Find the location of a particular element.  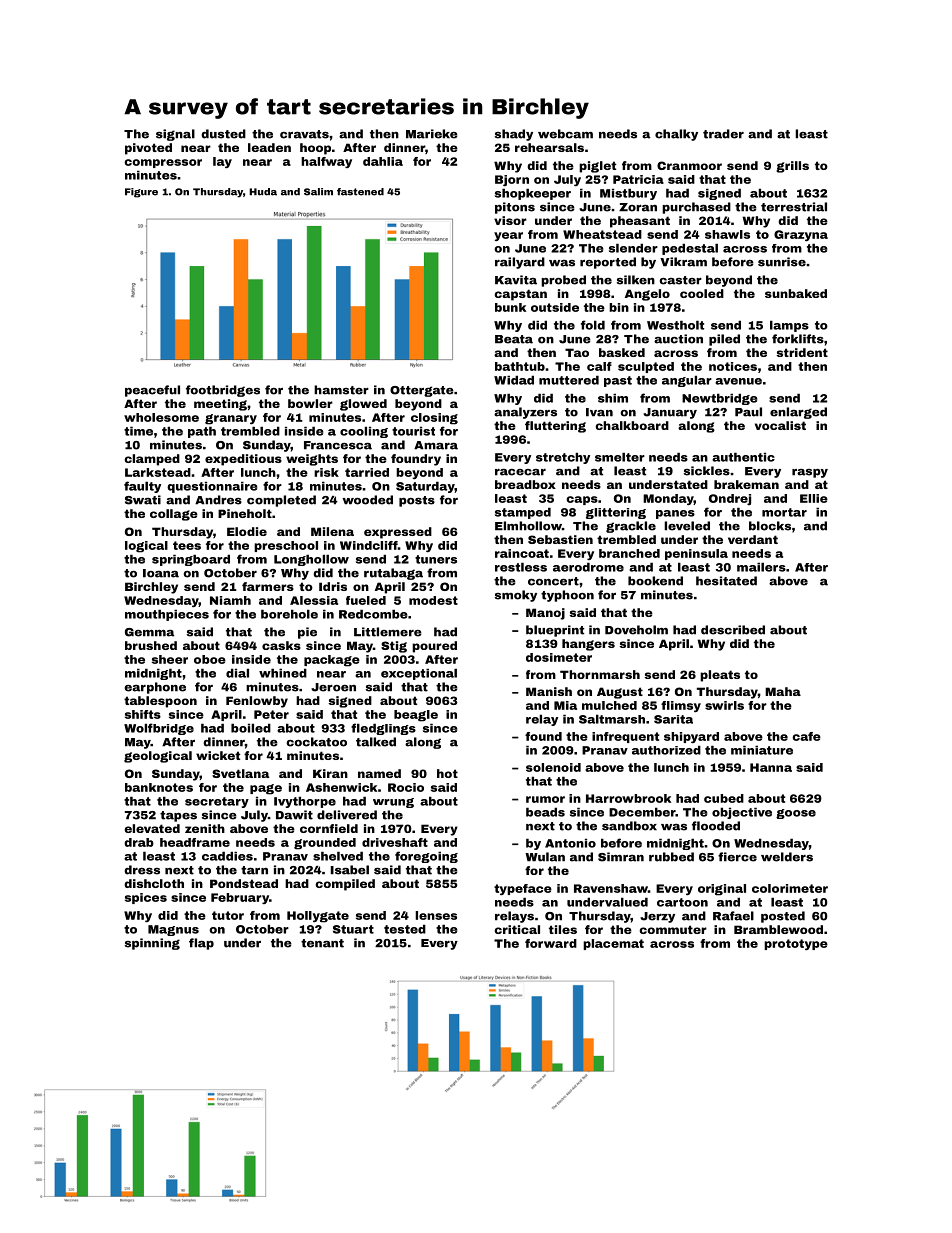

forward is located at coordinates (551, 943).
